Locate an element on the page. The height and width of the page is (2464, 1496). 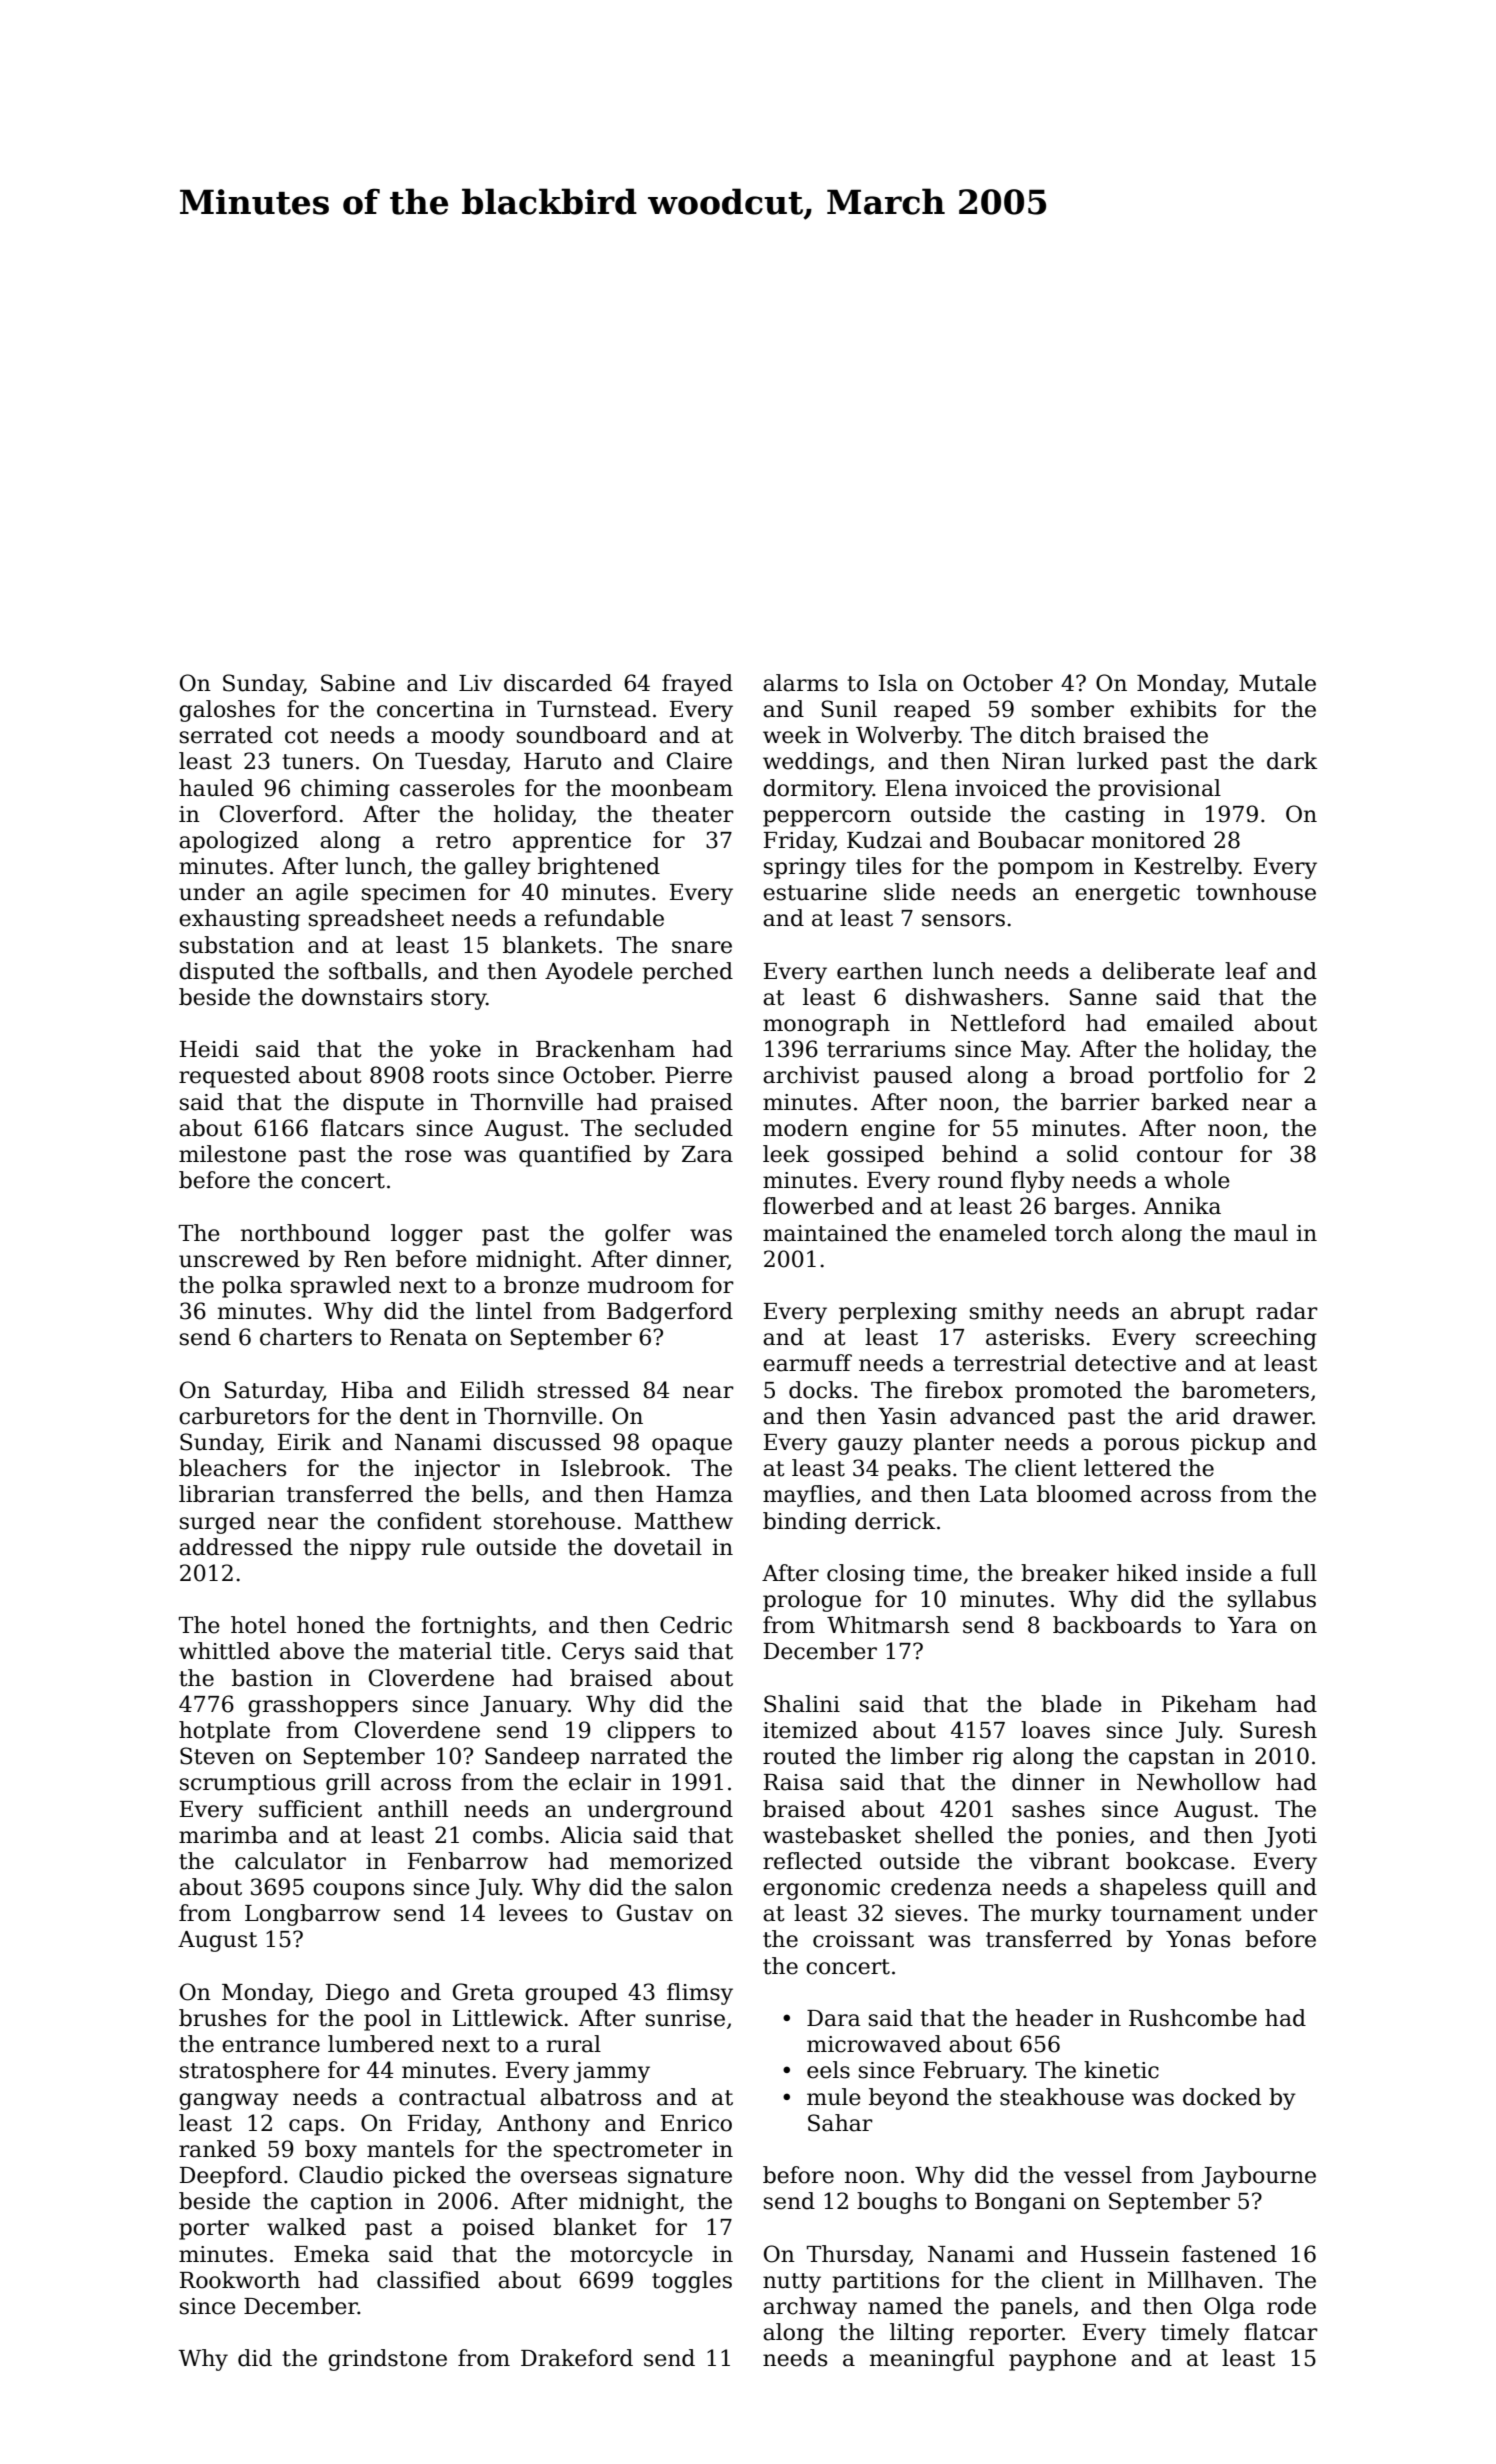
requested is located at coordinates (234, 1077).
